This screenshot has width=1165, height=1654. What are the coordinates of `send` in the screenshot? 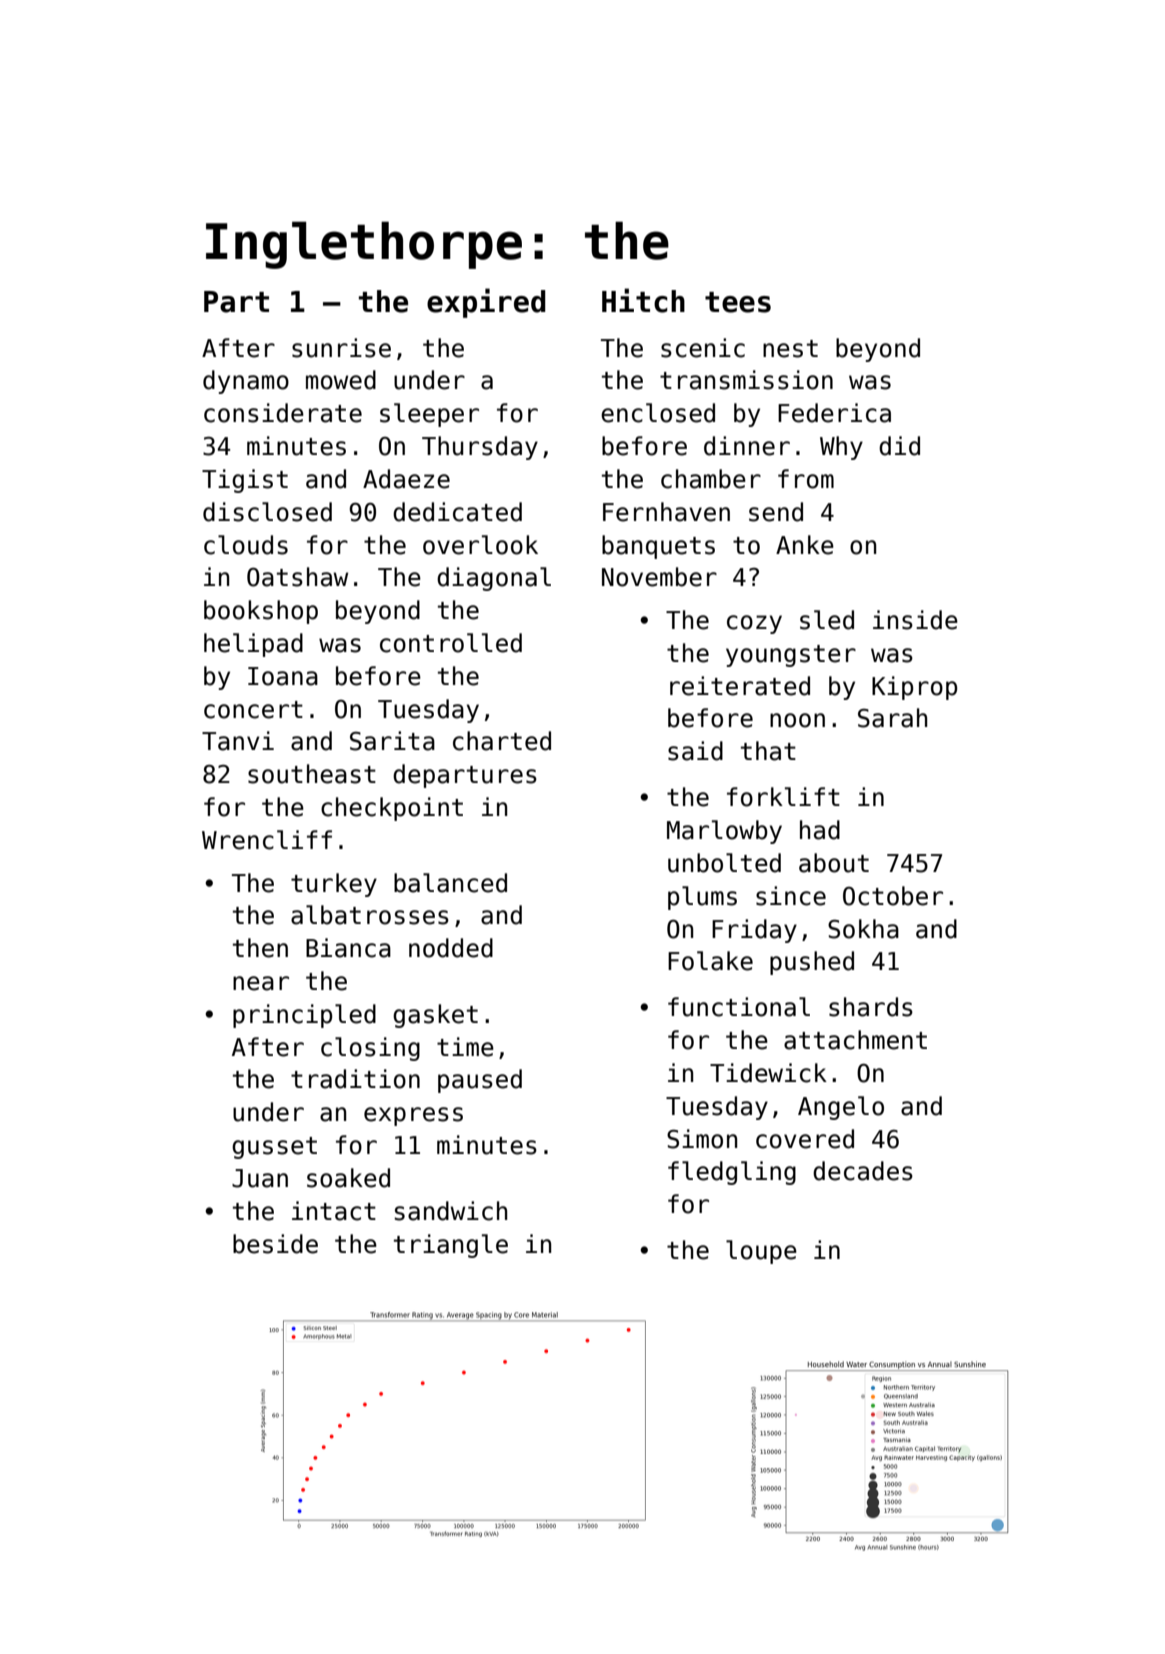 It's located at (776, 512).
